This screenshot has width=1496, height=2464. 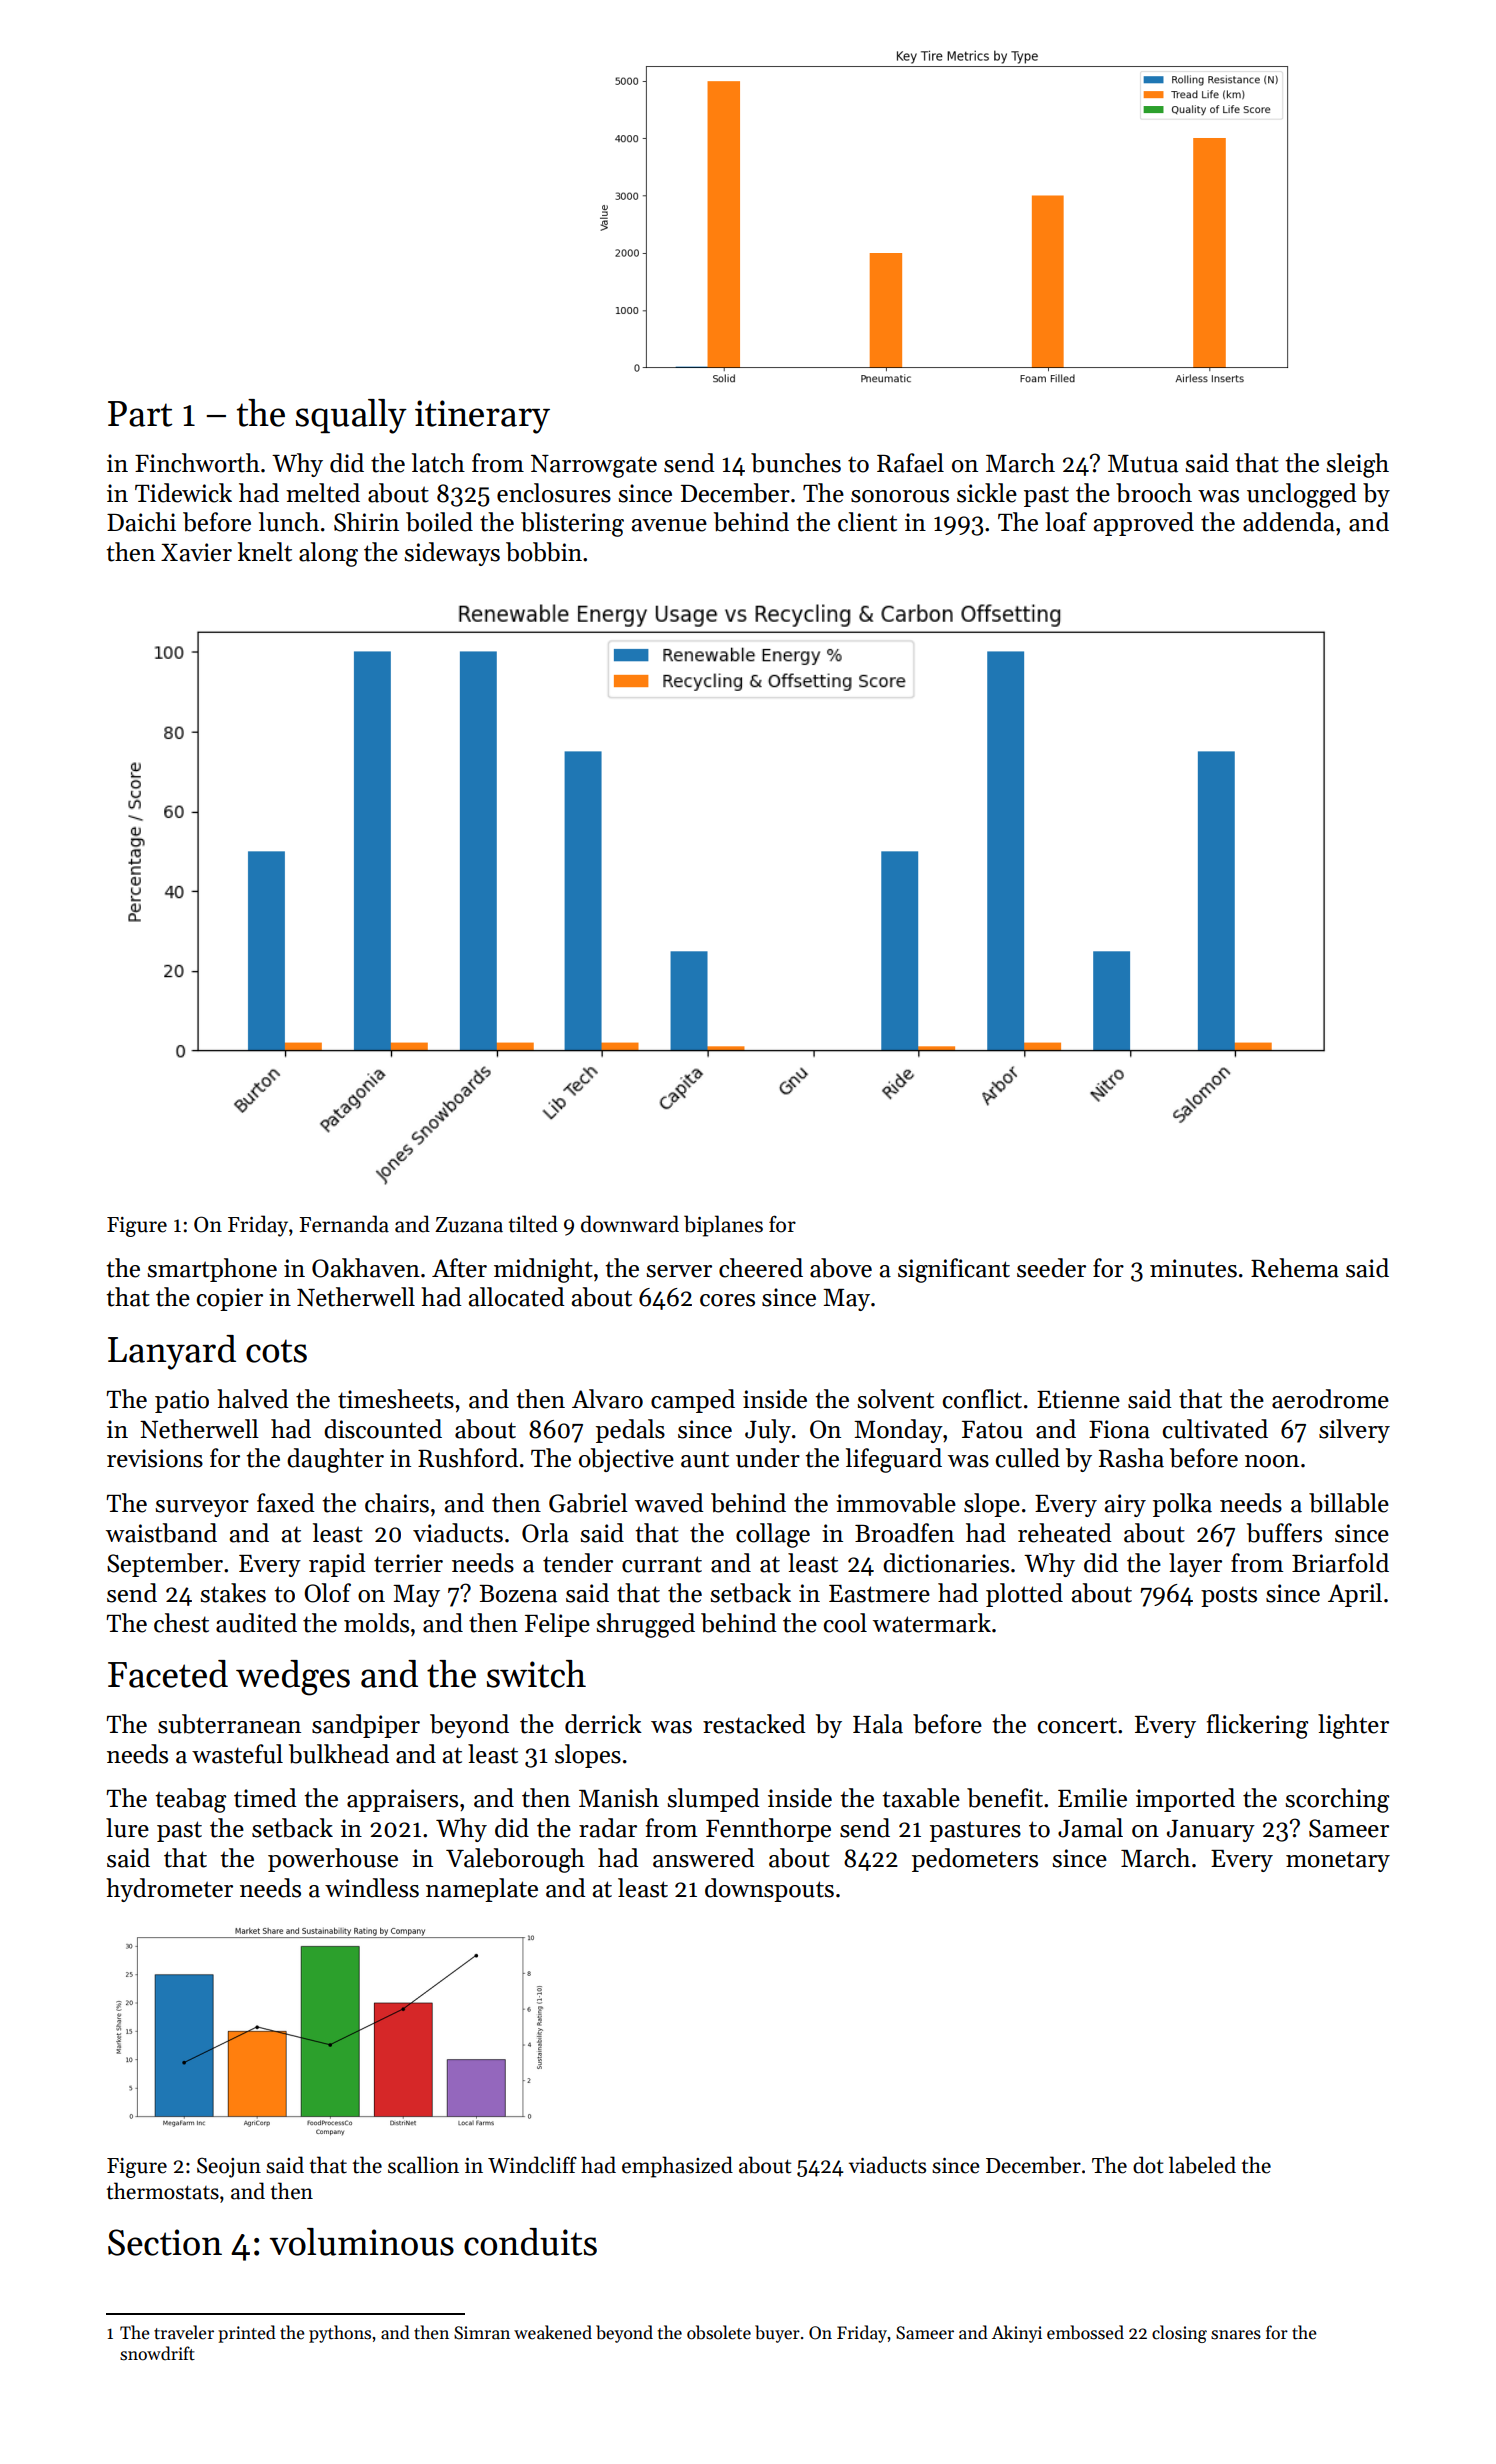 I want to click on Jamal, so click(x=1090, y=1828).
